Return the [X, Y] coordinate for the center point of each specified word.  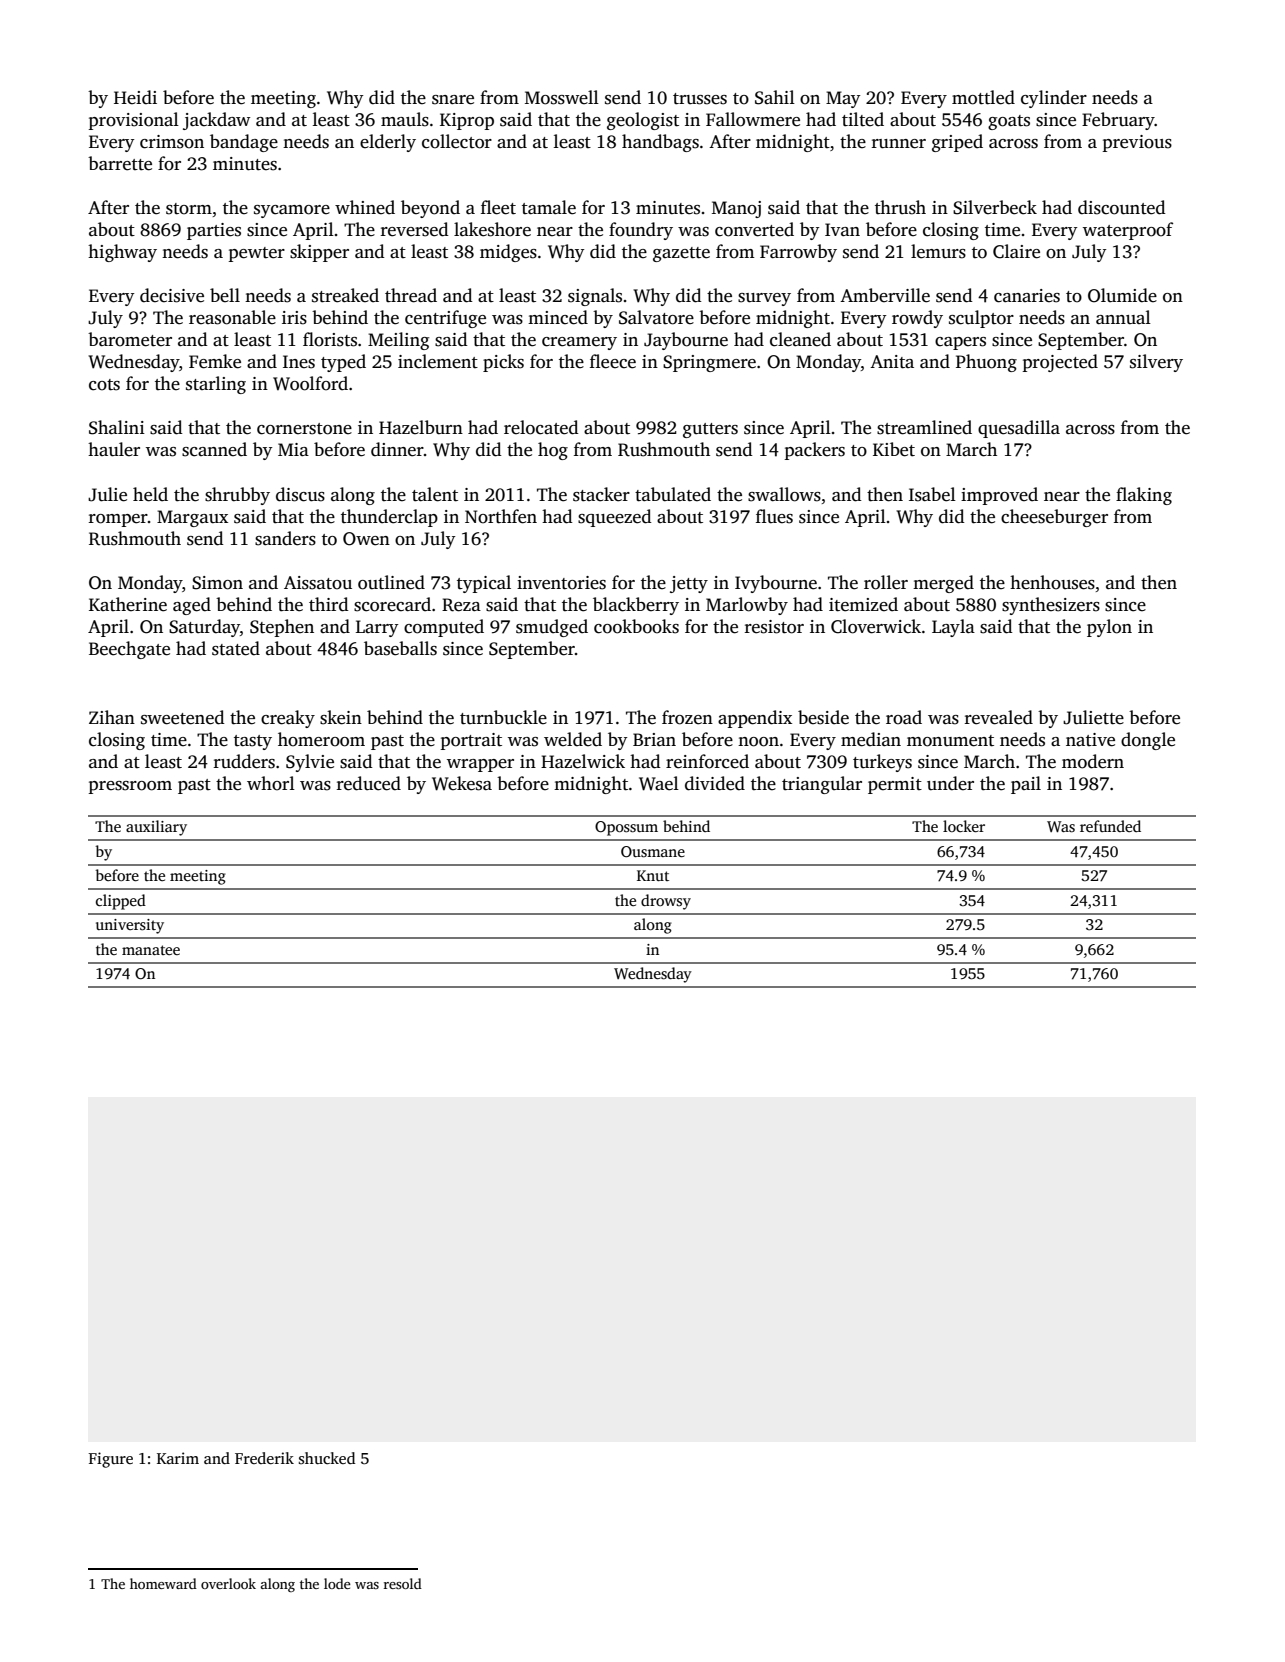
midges [508, 253]
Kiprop [467, 121]
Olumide [1122, 295]
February [1118, 121]
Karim [178, 1458]
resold [403, 1583]
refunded [1110, 826]
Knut [653, 875]
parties [214, 231]
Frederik [264, 1458]
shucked [327, 1458]
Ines [299, 362]
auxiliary [156, 828]
